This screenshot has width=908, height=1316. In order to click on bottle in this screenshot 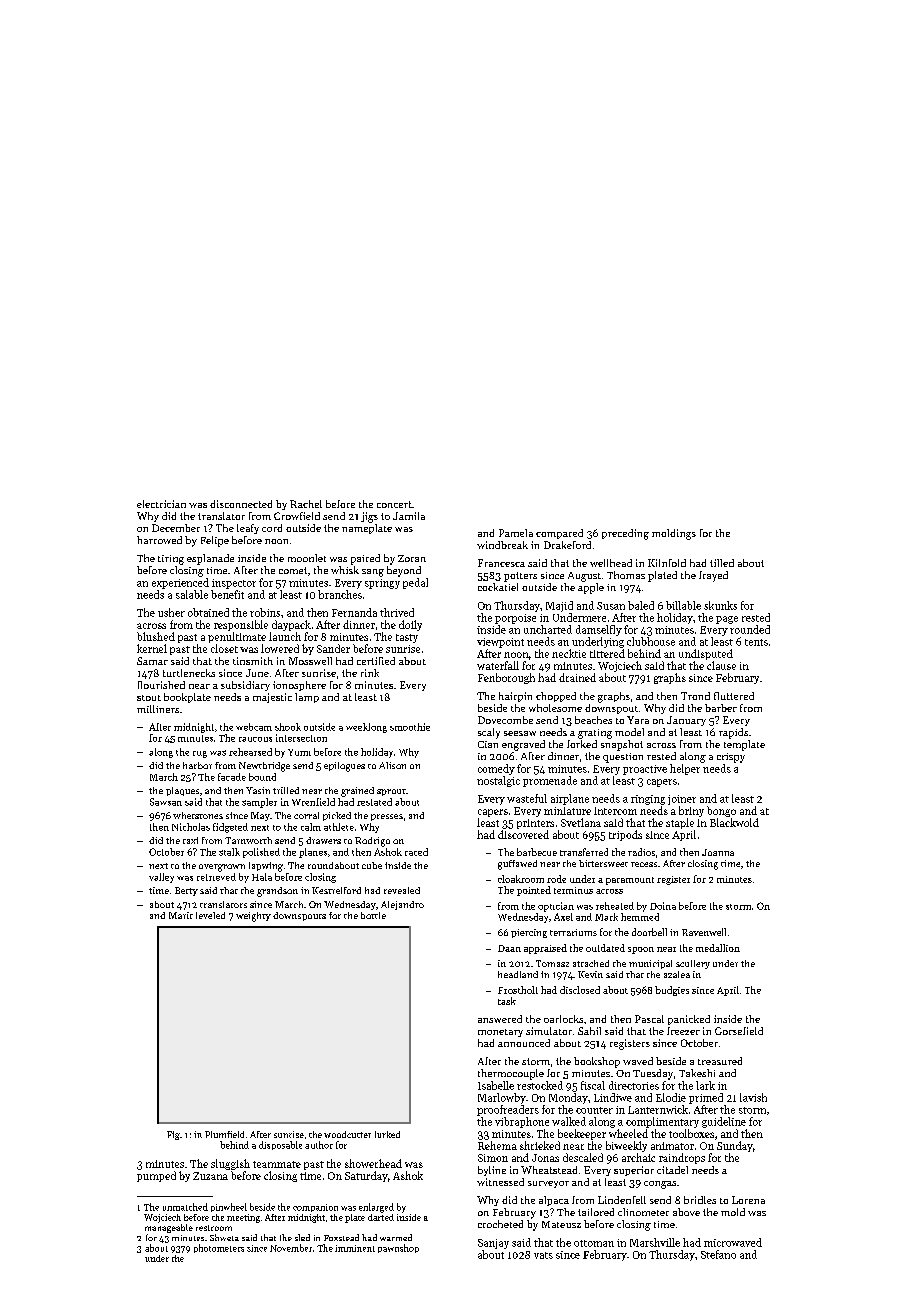, I will do `click(373, 915)`.
